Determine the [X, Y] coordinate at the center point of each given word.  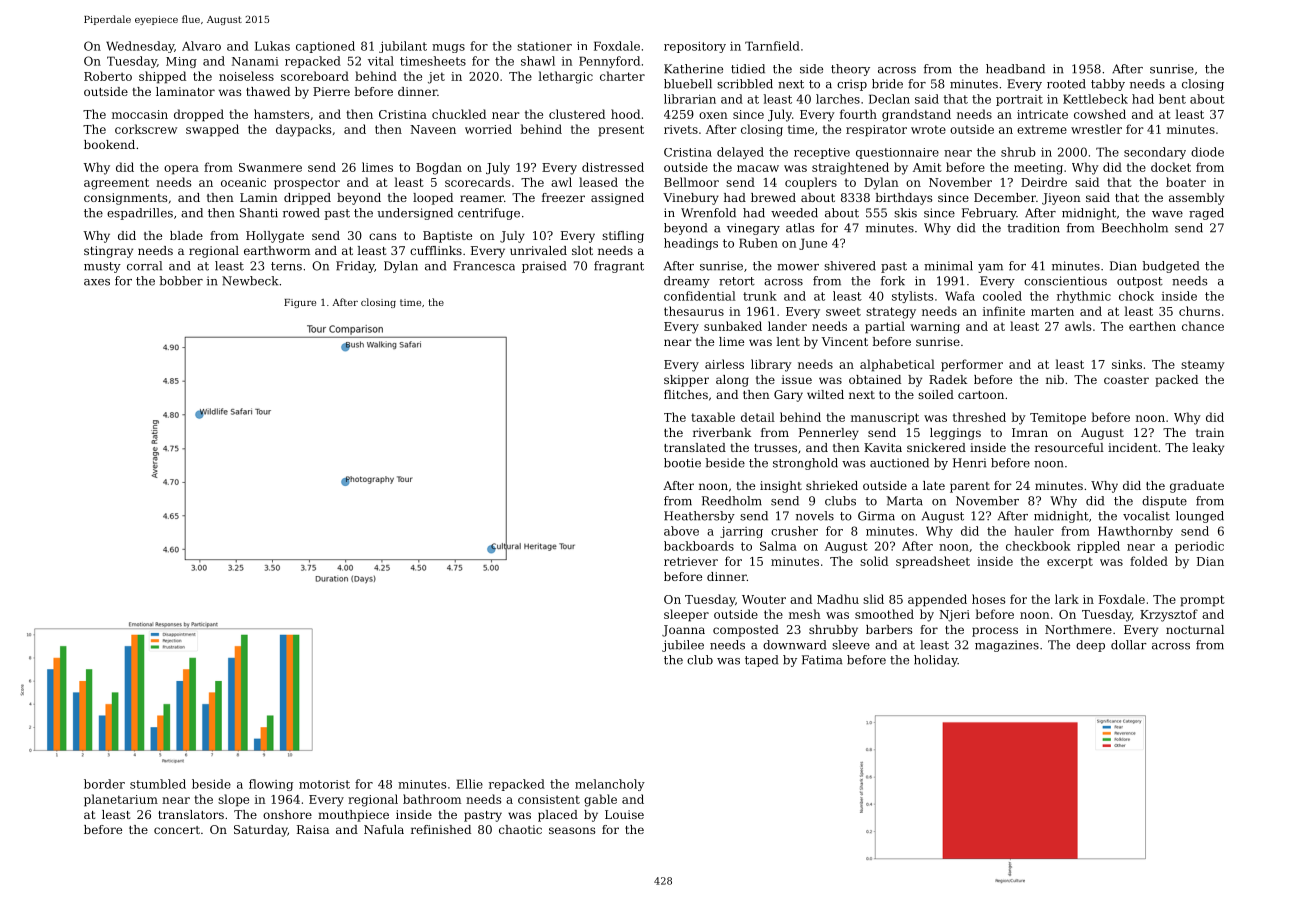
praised [544, 267]
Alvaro [201, 46]
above [681, 531]
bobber [181, 281]
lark [1067, 599]
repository [695, 47]
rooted [1066, 84]
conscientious [1065, 281]
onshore [287, 814]
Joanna [683, 631]
